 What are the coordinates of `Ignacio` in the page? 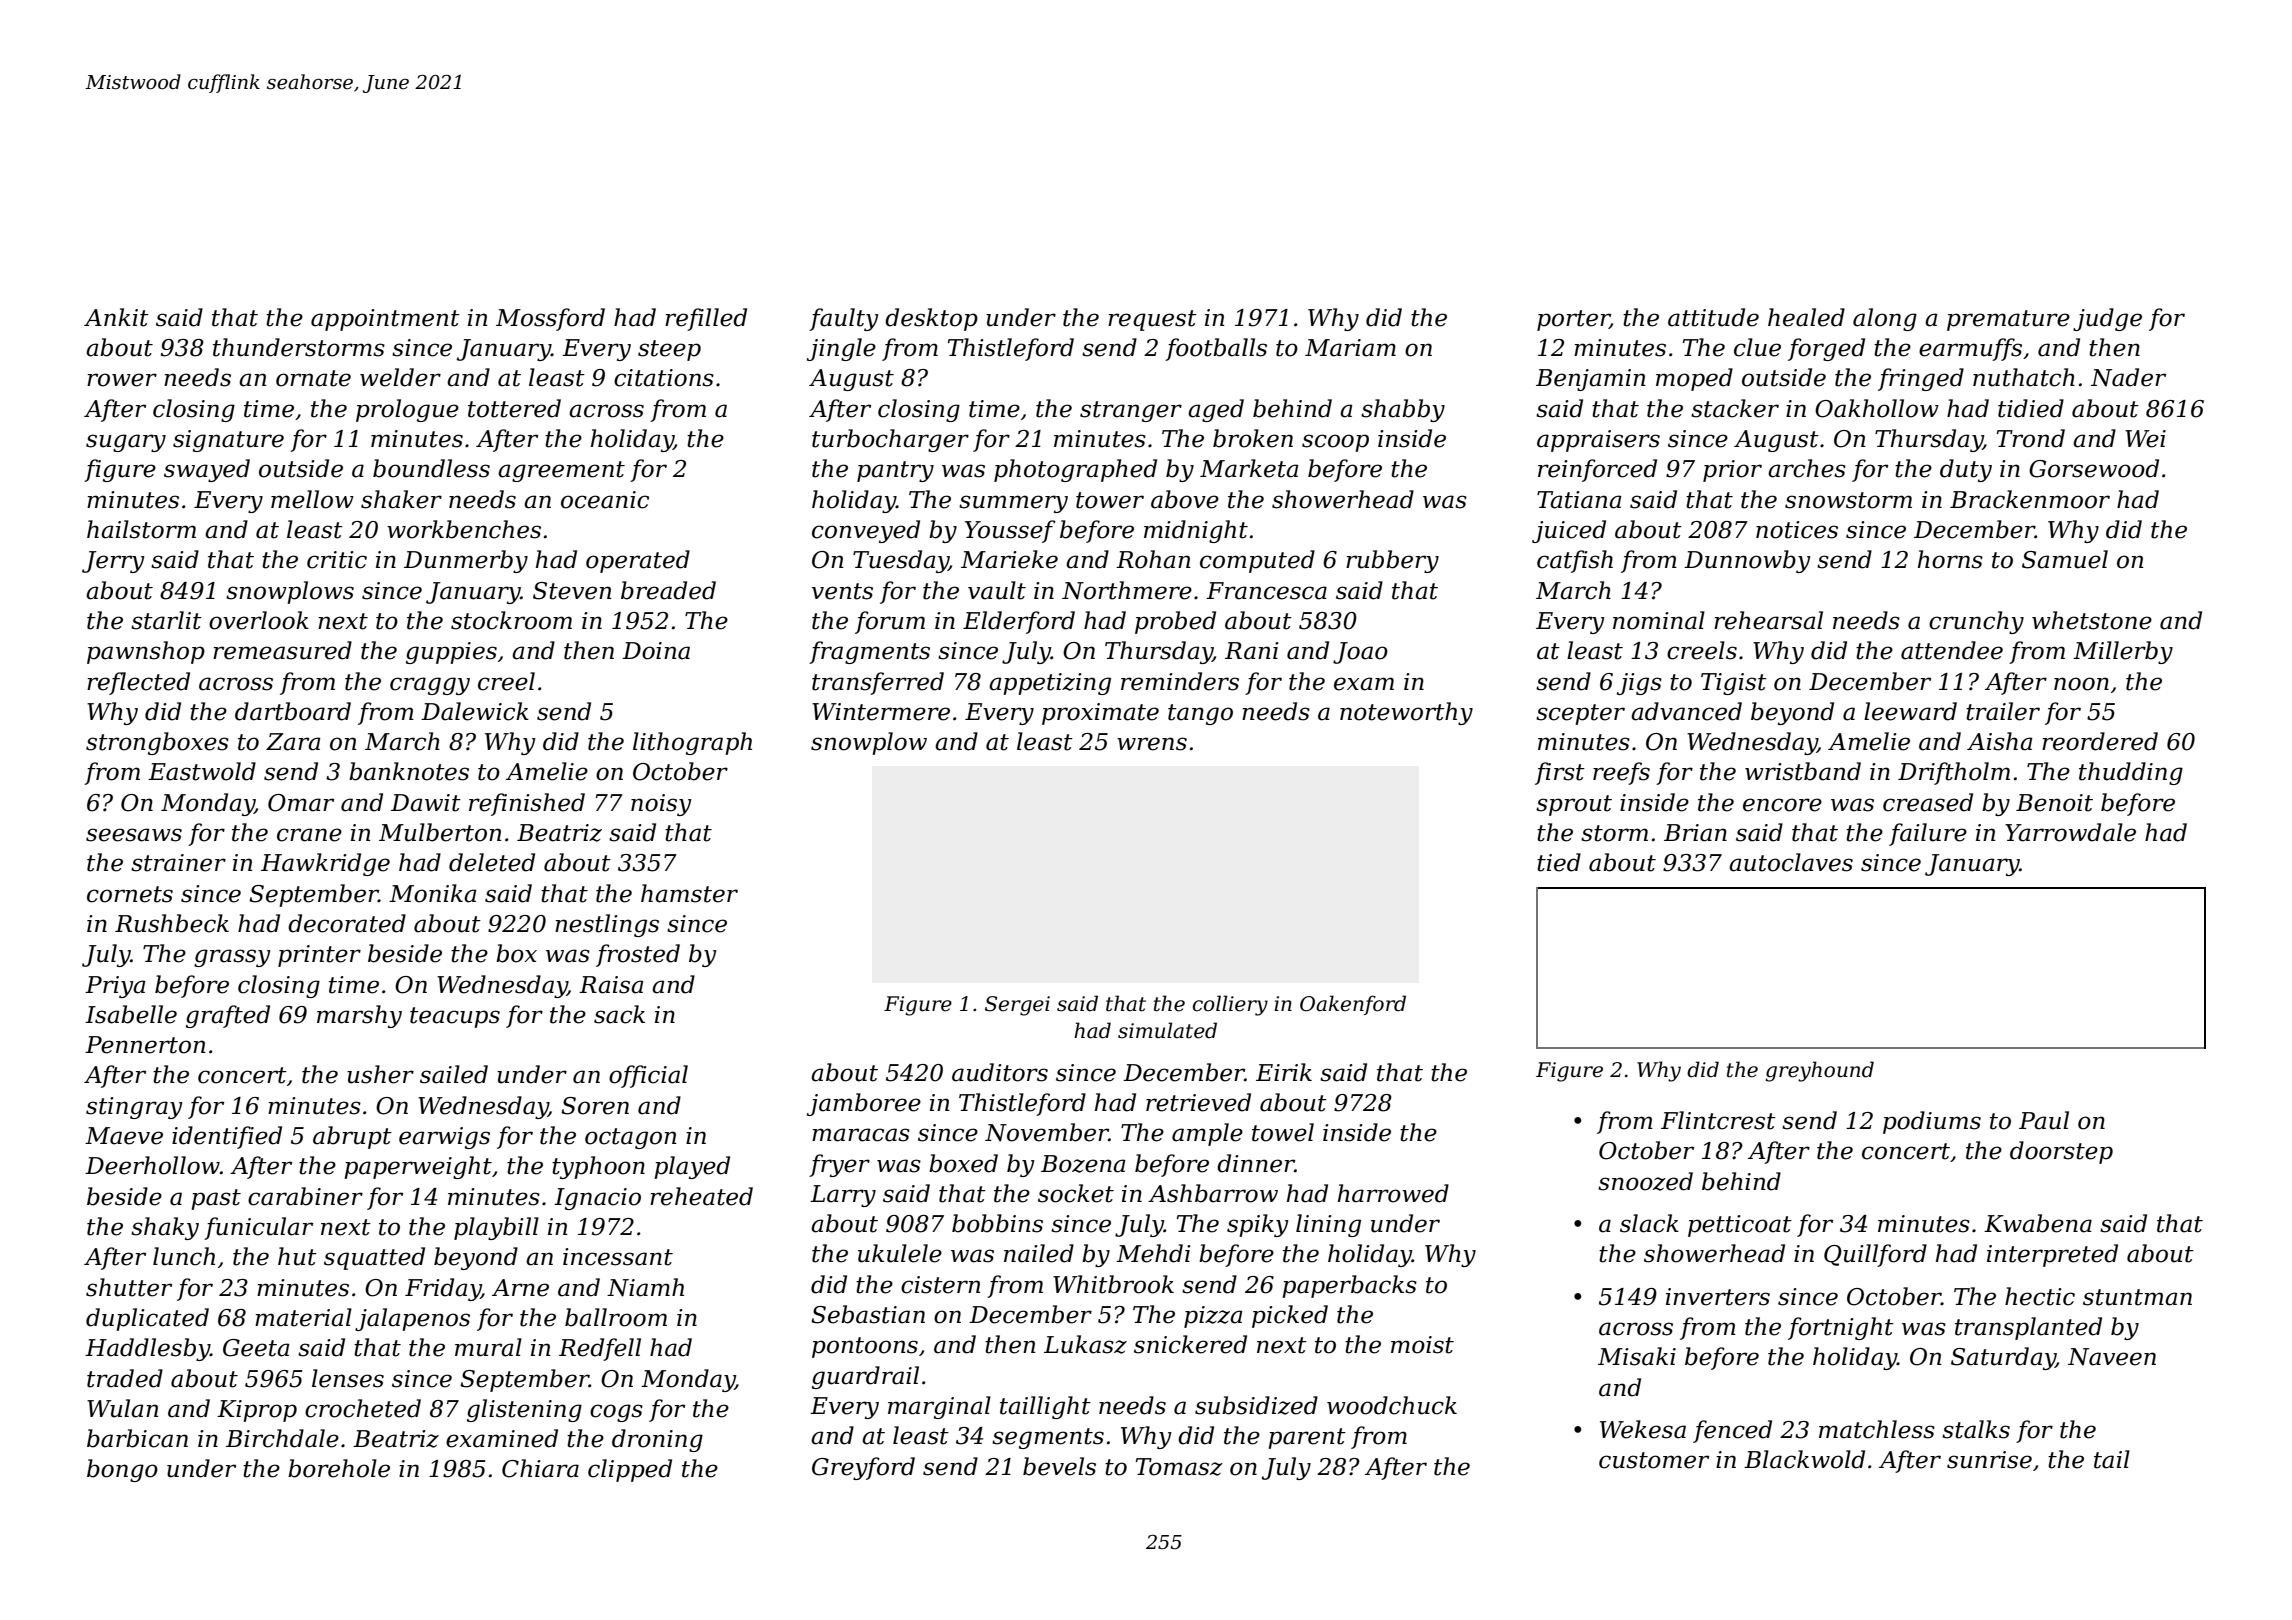 It's located at (597, 1199).
